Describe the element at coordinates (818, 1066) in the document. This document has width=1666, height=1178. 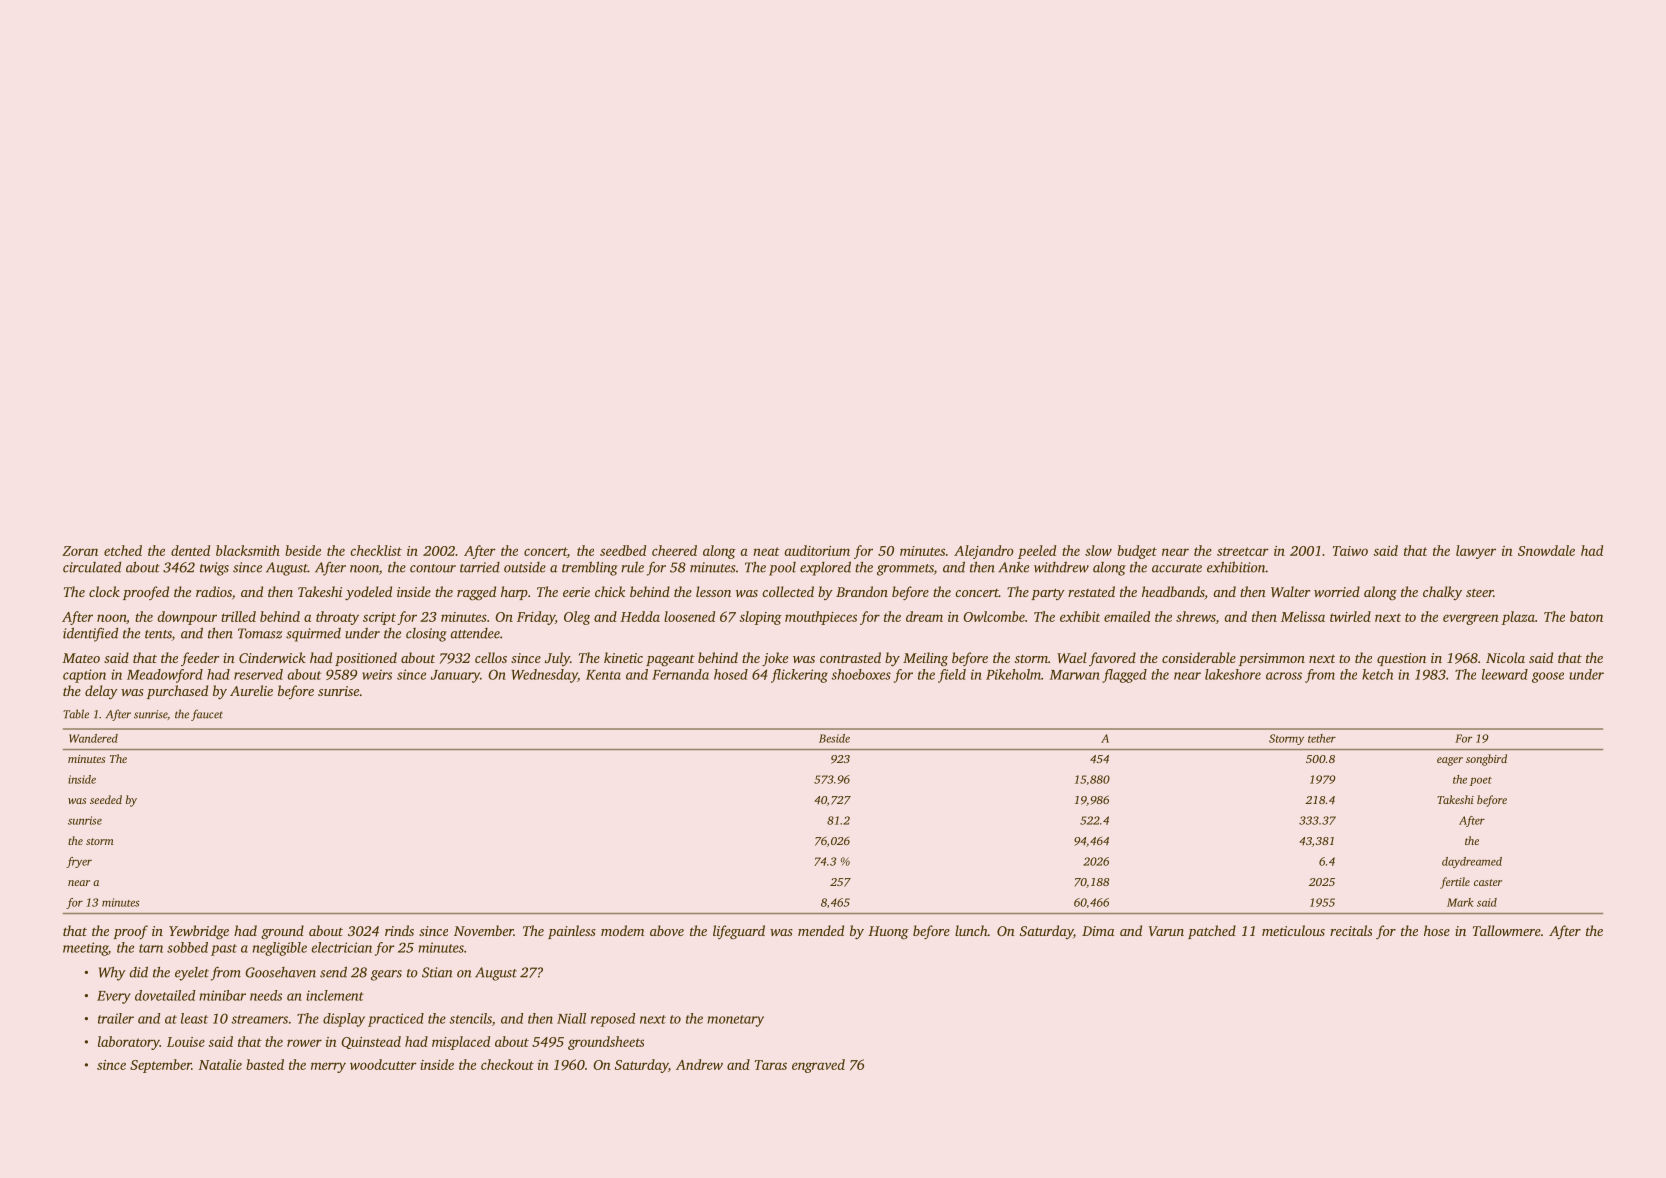
I see `engraved` at that location.
